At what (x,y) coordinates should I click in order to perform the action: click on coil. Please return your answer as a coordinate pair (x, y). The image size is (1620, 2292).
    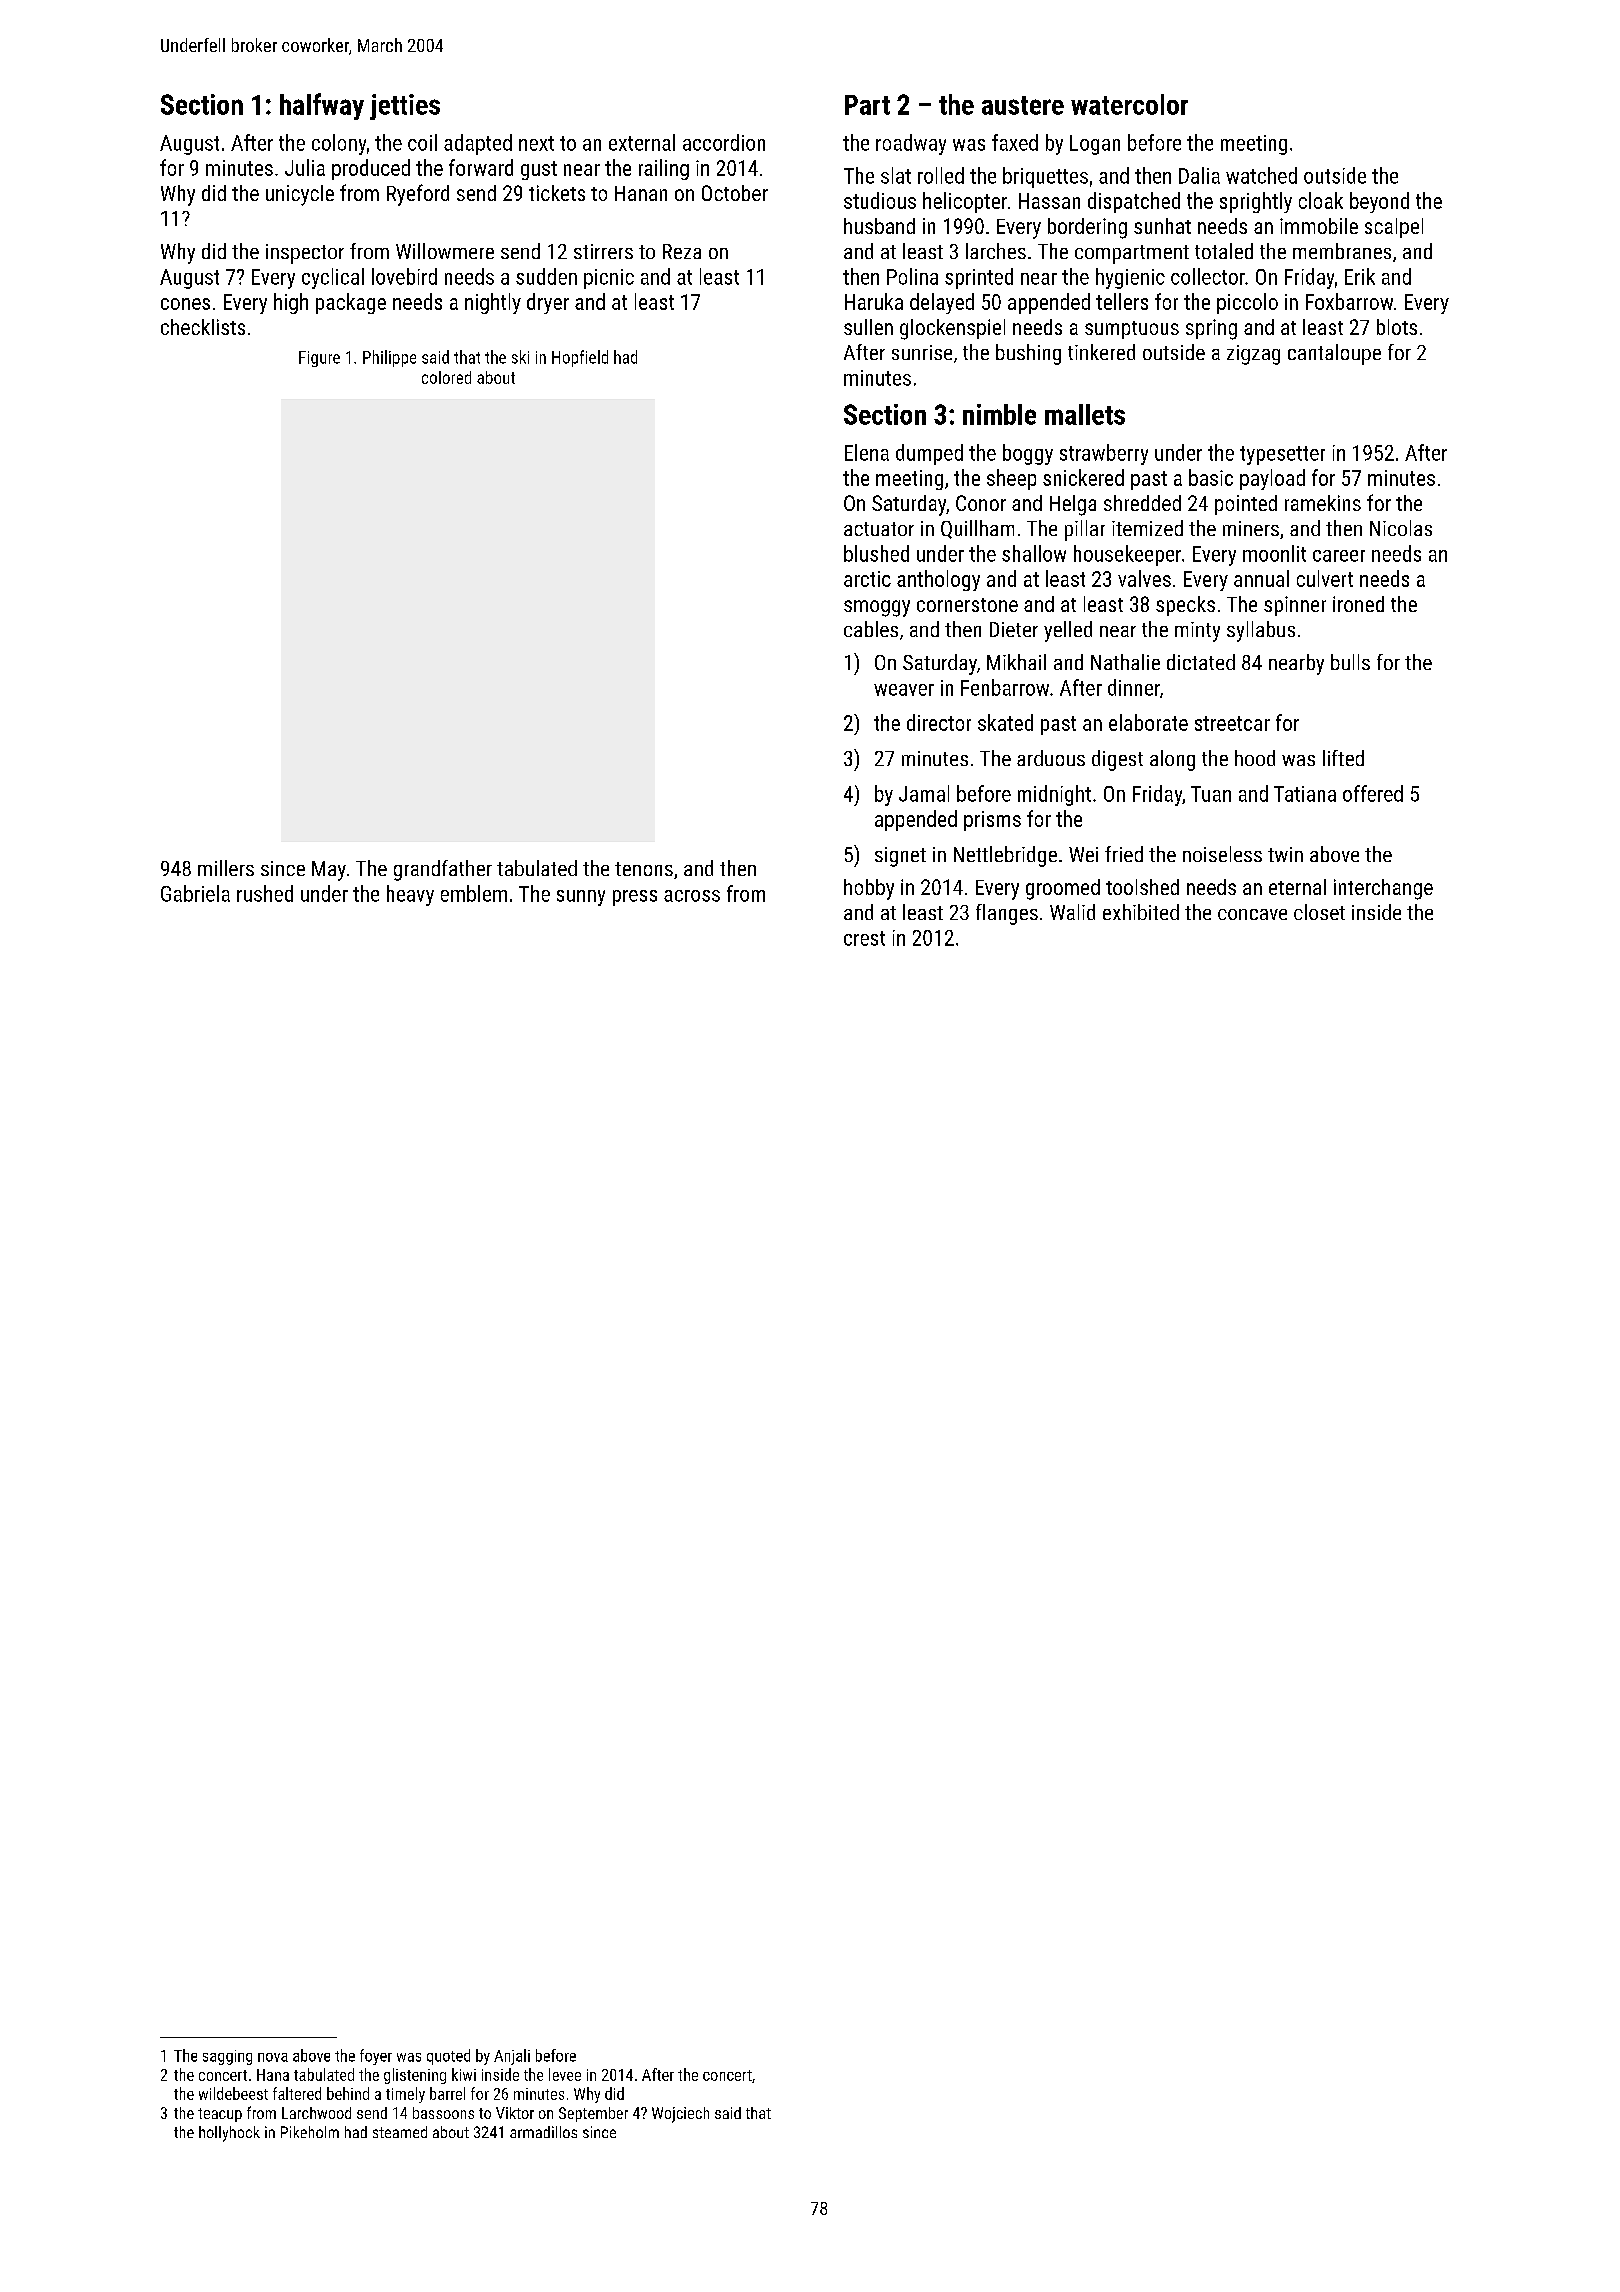
    Looking at the image, I should click on (422, 142).
